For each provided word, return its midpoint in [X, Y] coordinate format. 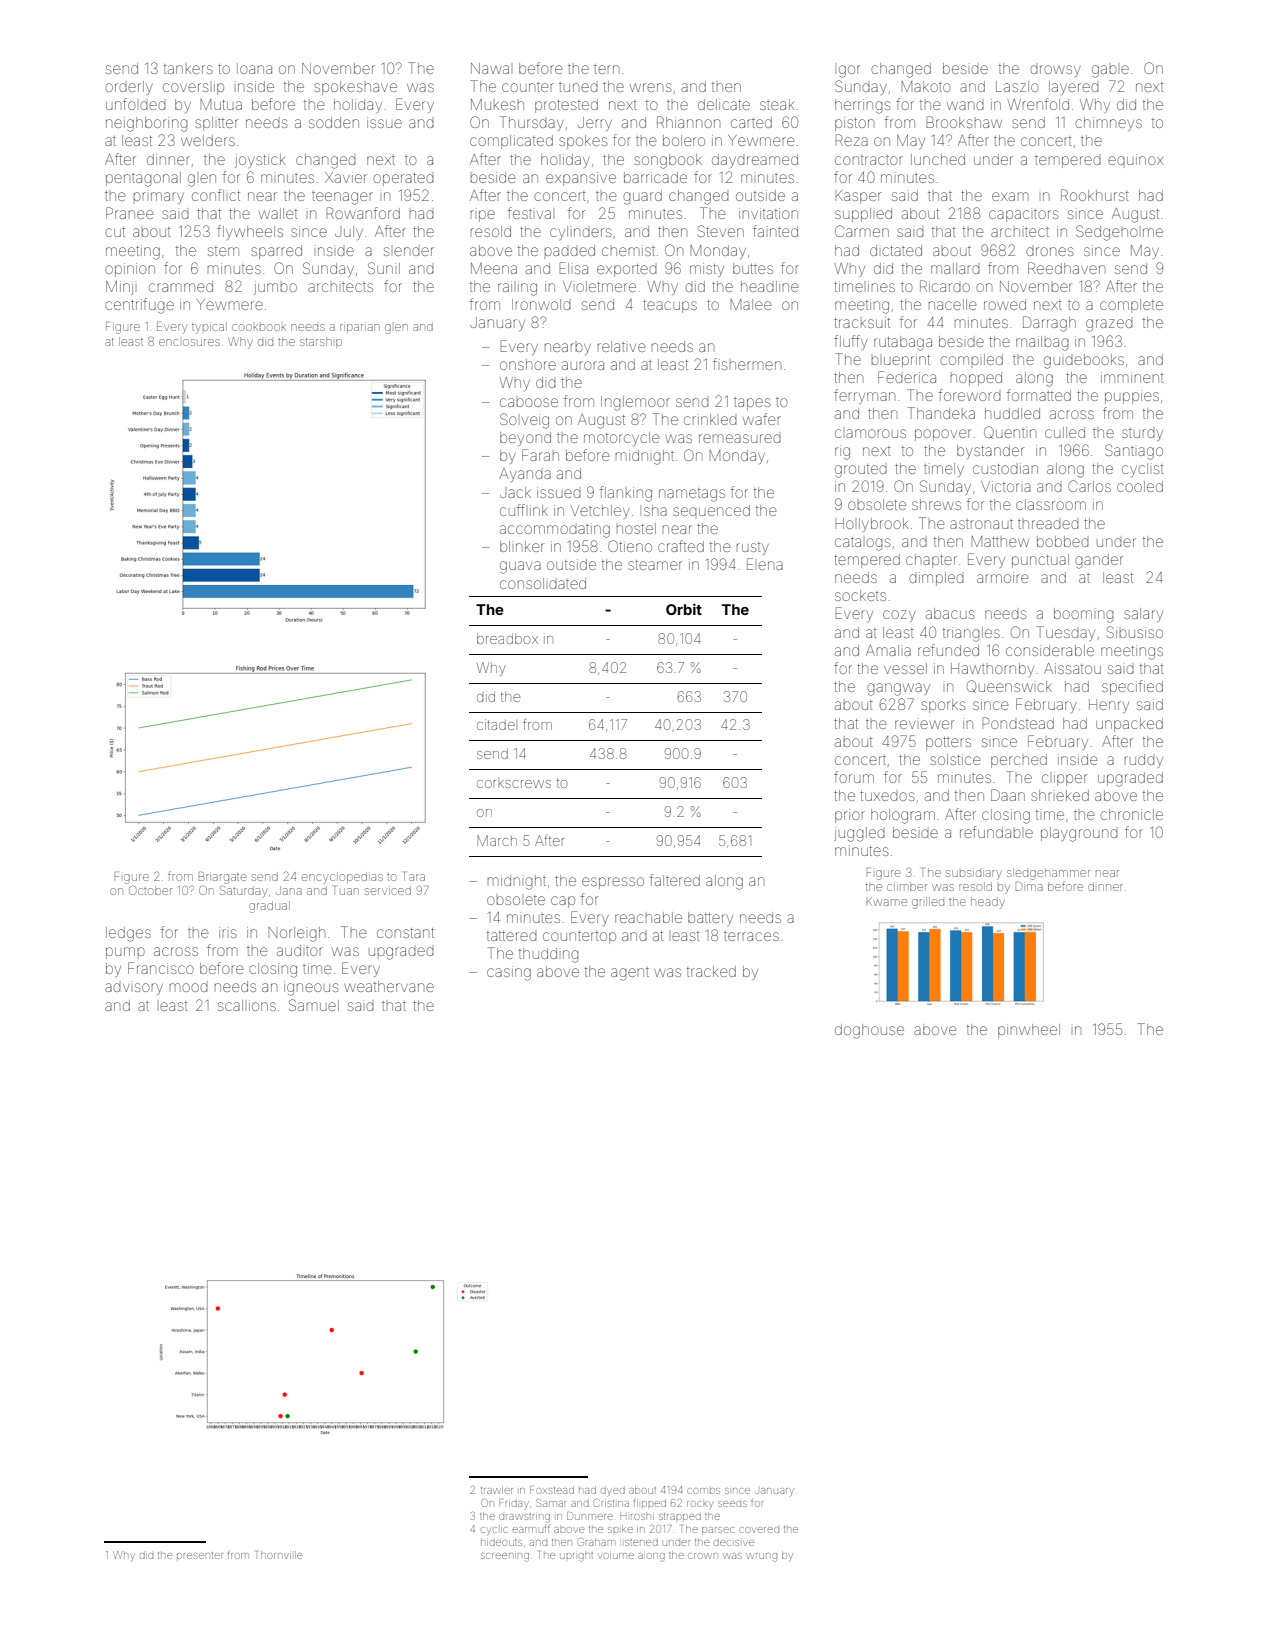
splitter [216, 124]
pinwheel [1029, 1031]
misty [707, 270]
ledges [128, 934]
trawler [497, 1490]
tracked [711, 971]
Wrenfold [1038, 104]
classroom [1051, 504]
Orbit [684, 609]
